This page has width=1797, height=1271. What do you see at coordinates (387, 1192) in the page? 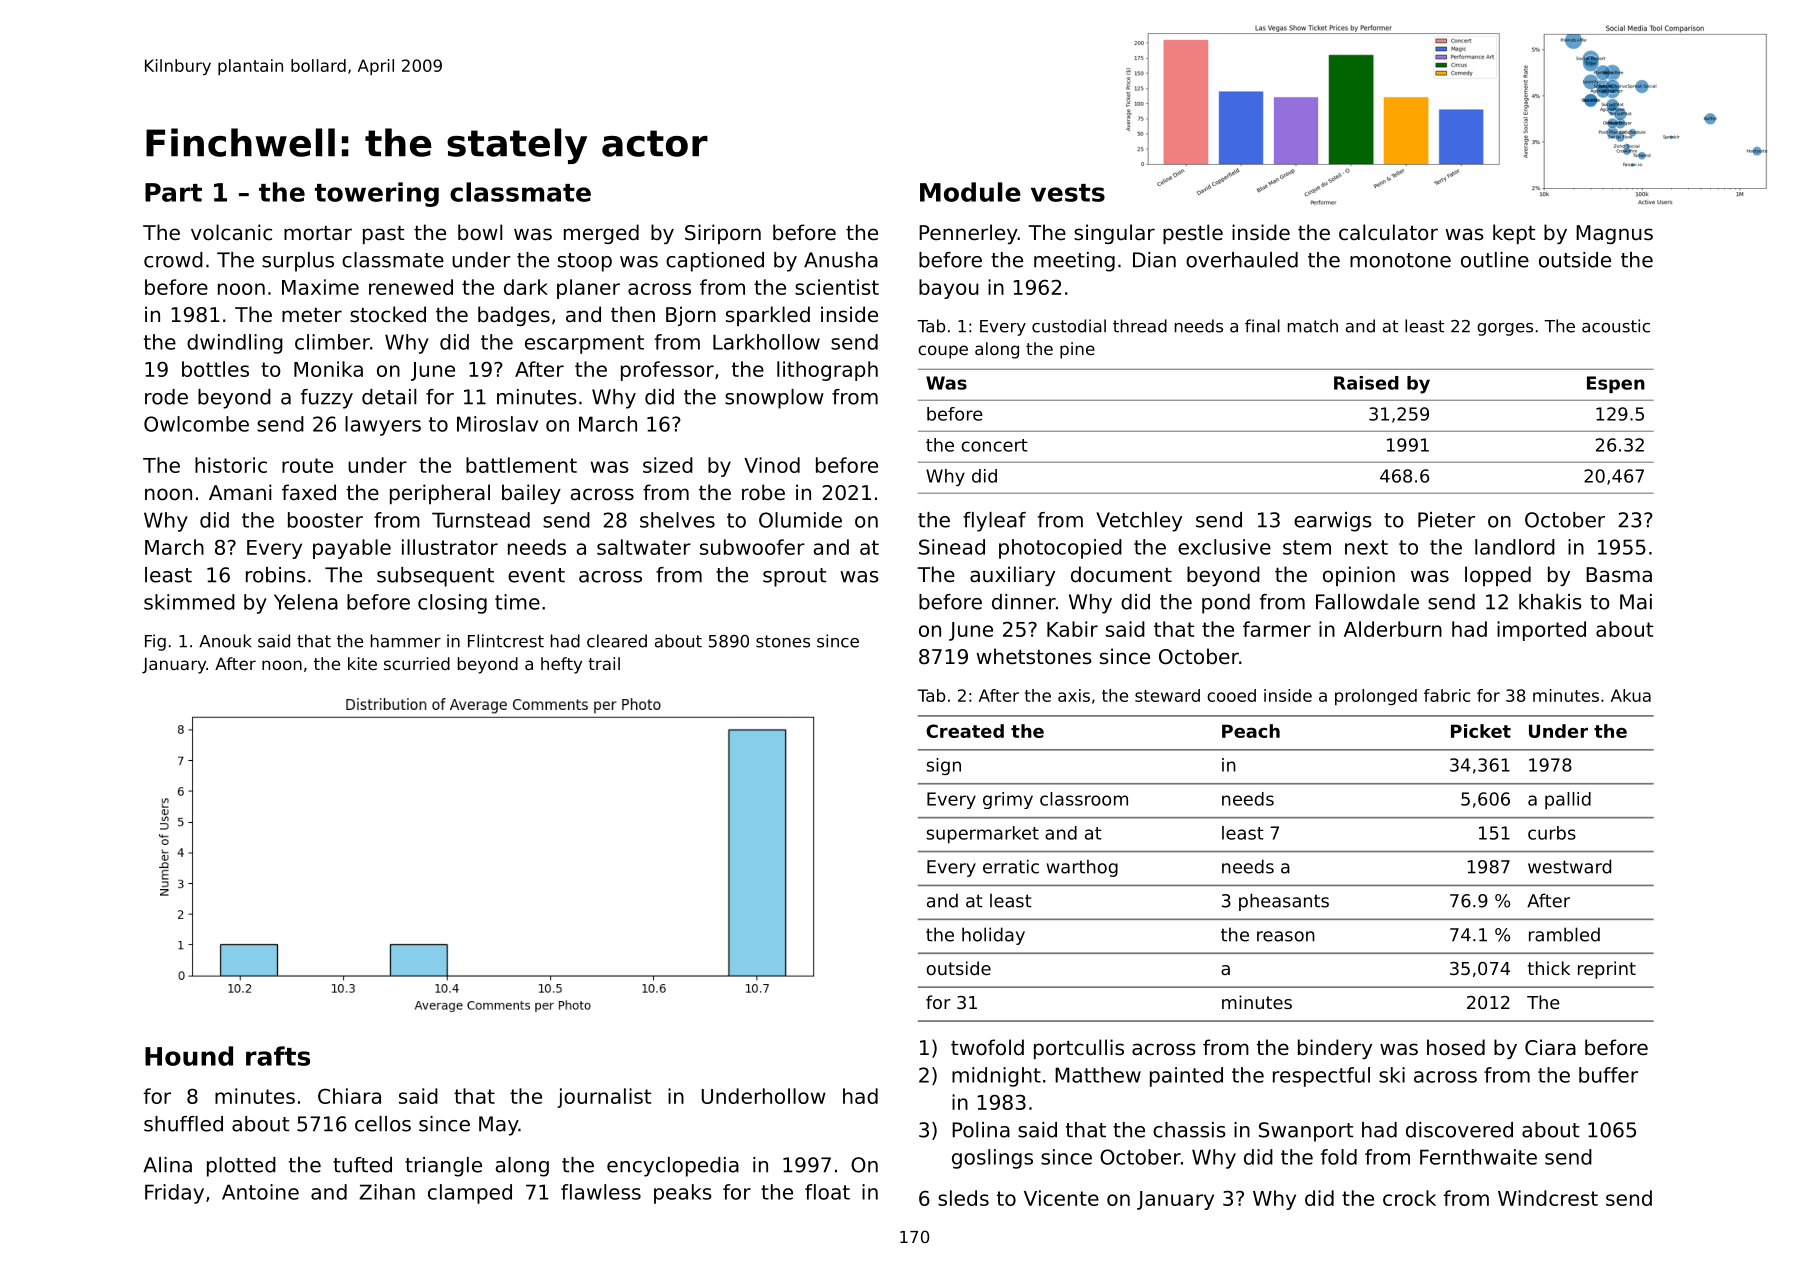
I see `Zihan` at bounding box center [387, 1192].
